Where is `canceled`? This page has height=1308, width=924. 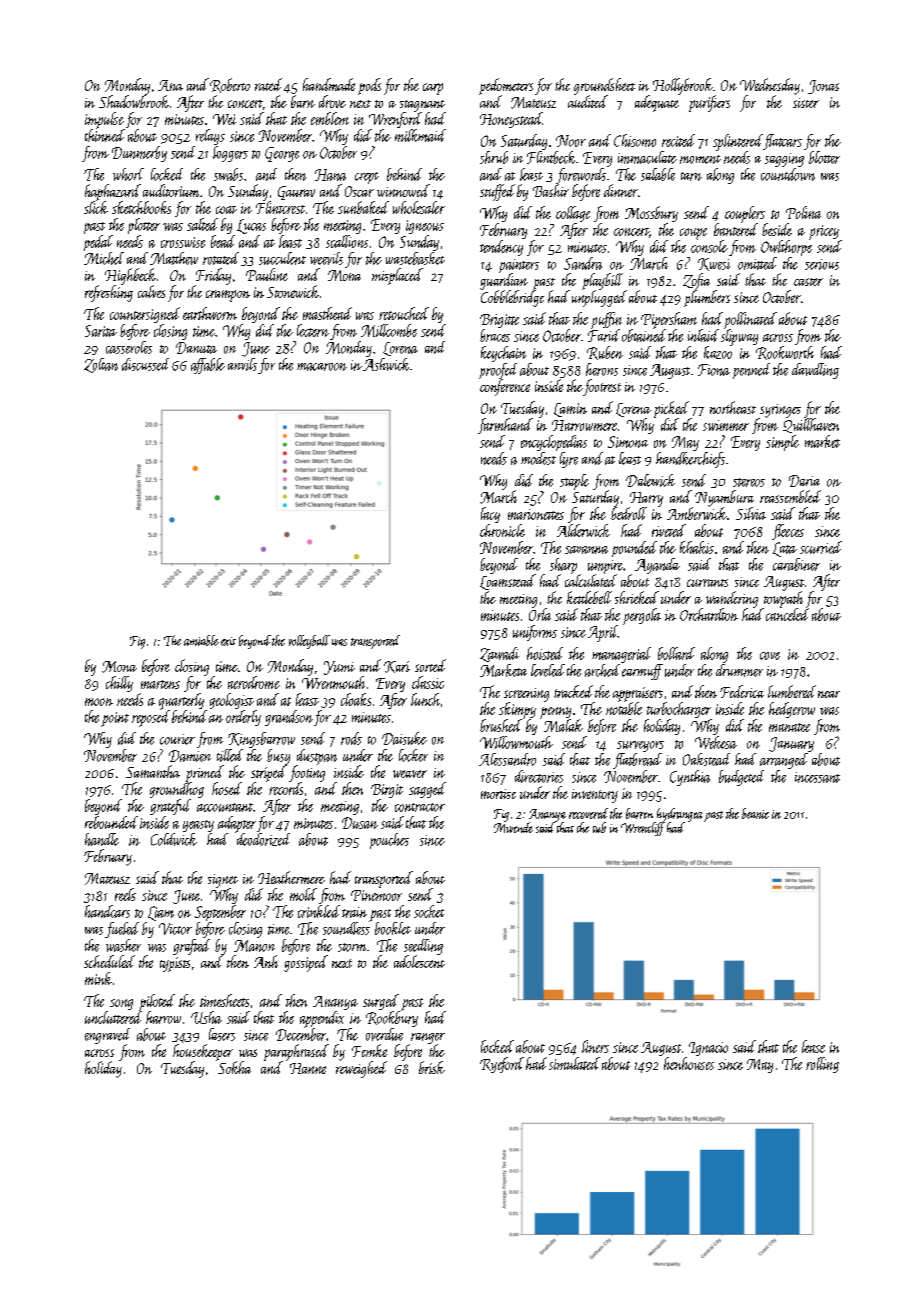
canceled is located at coordinates (787, 614).
